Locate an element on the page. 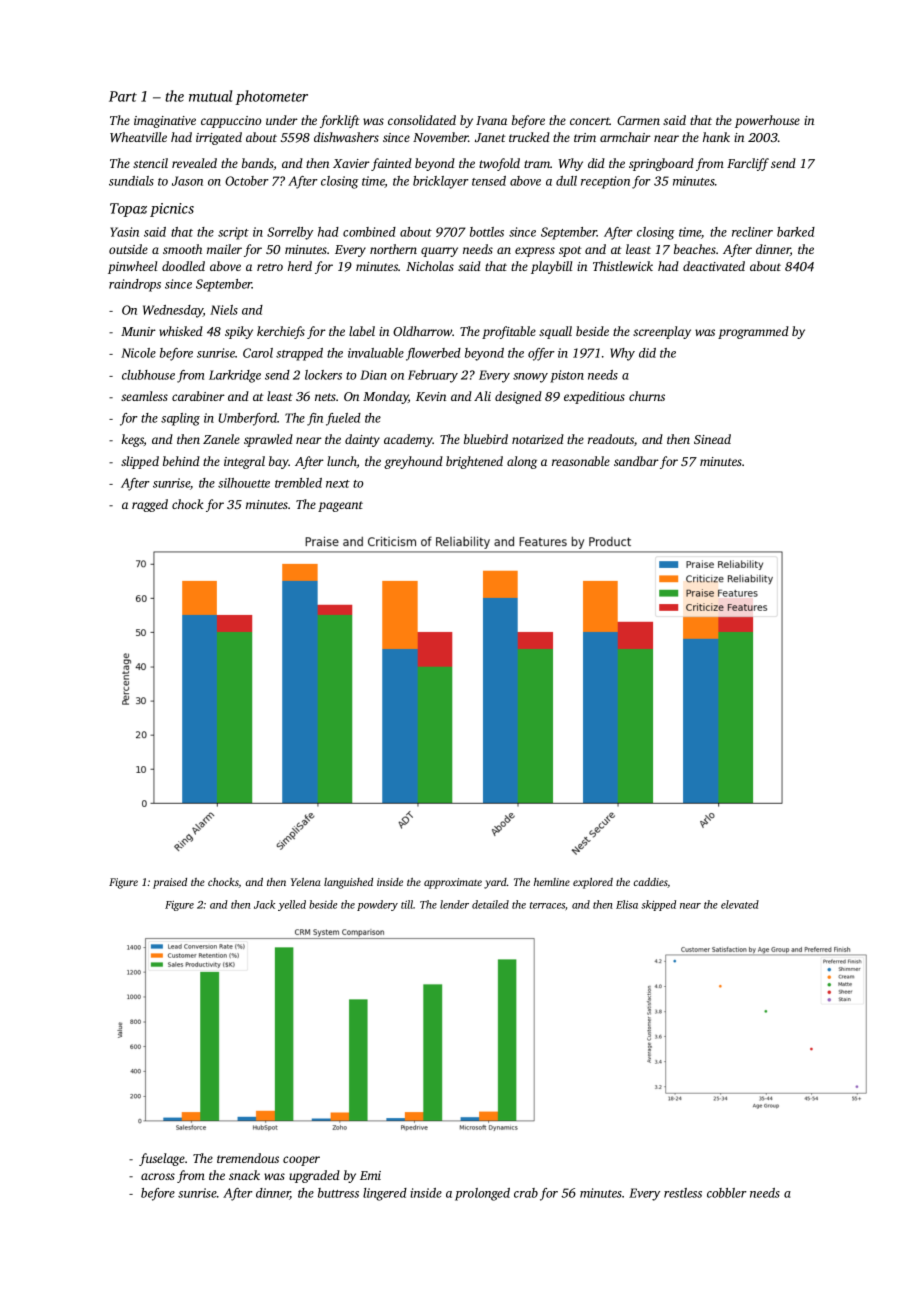 The image size is (924, 1308). sandbar is located at coordinates (636, 461).
